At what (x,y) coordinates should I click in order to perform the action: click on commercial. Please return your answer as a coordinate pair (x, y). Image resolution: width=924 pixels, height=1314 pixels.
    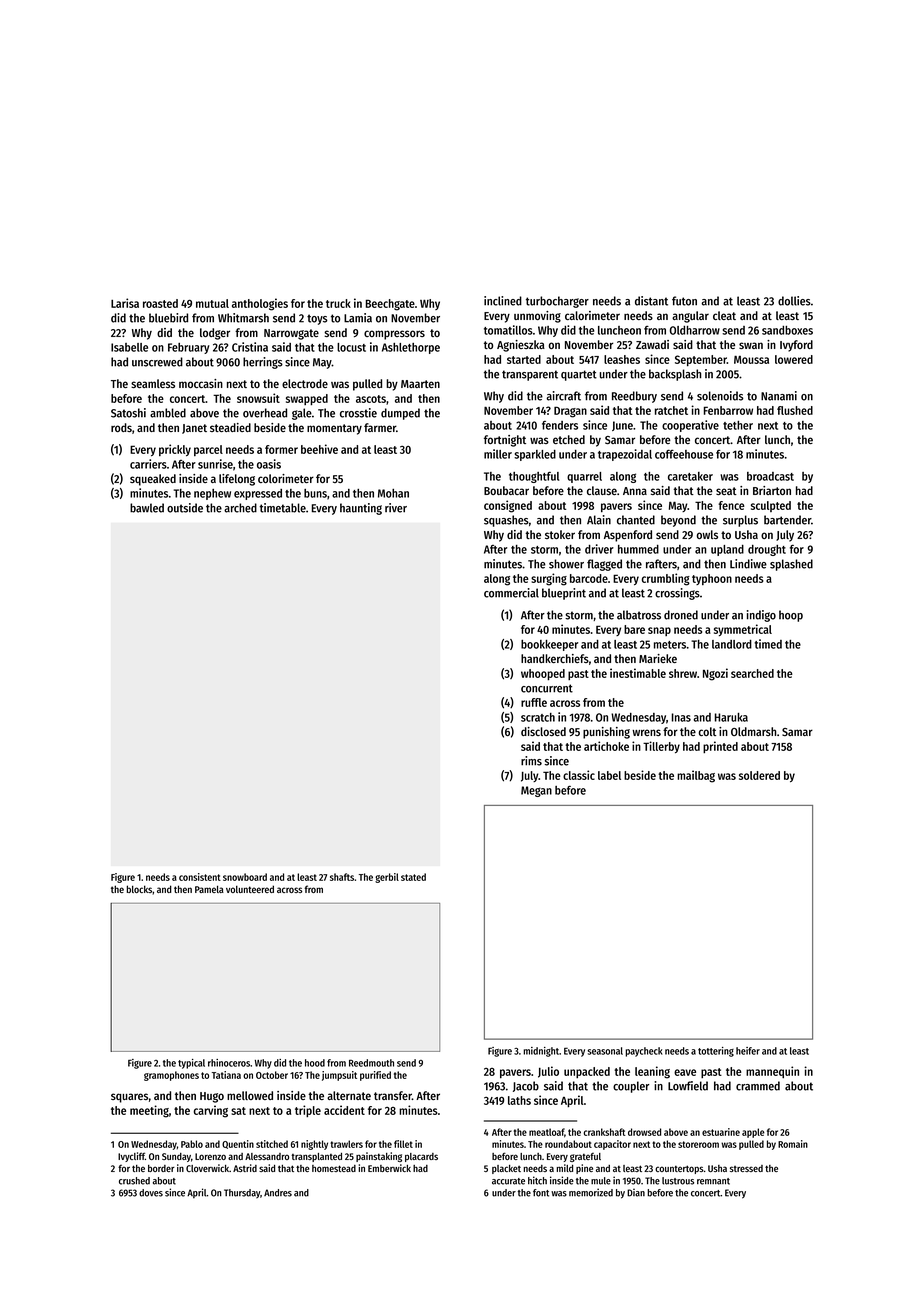
    Looking at the image, I should click on (511, 593).
